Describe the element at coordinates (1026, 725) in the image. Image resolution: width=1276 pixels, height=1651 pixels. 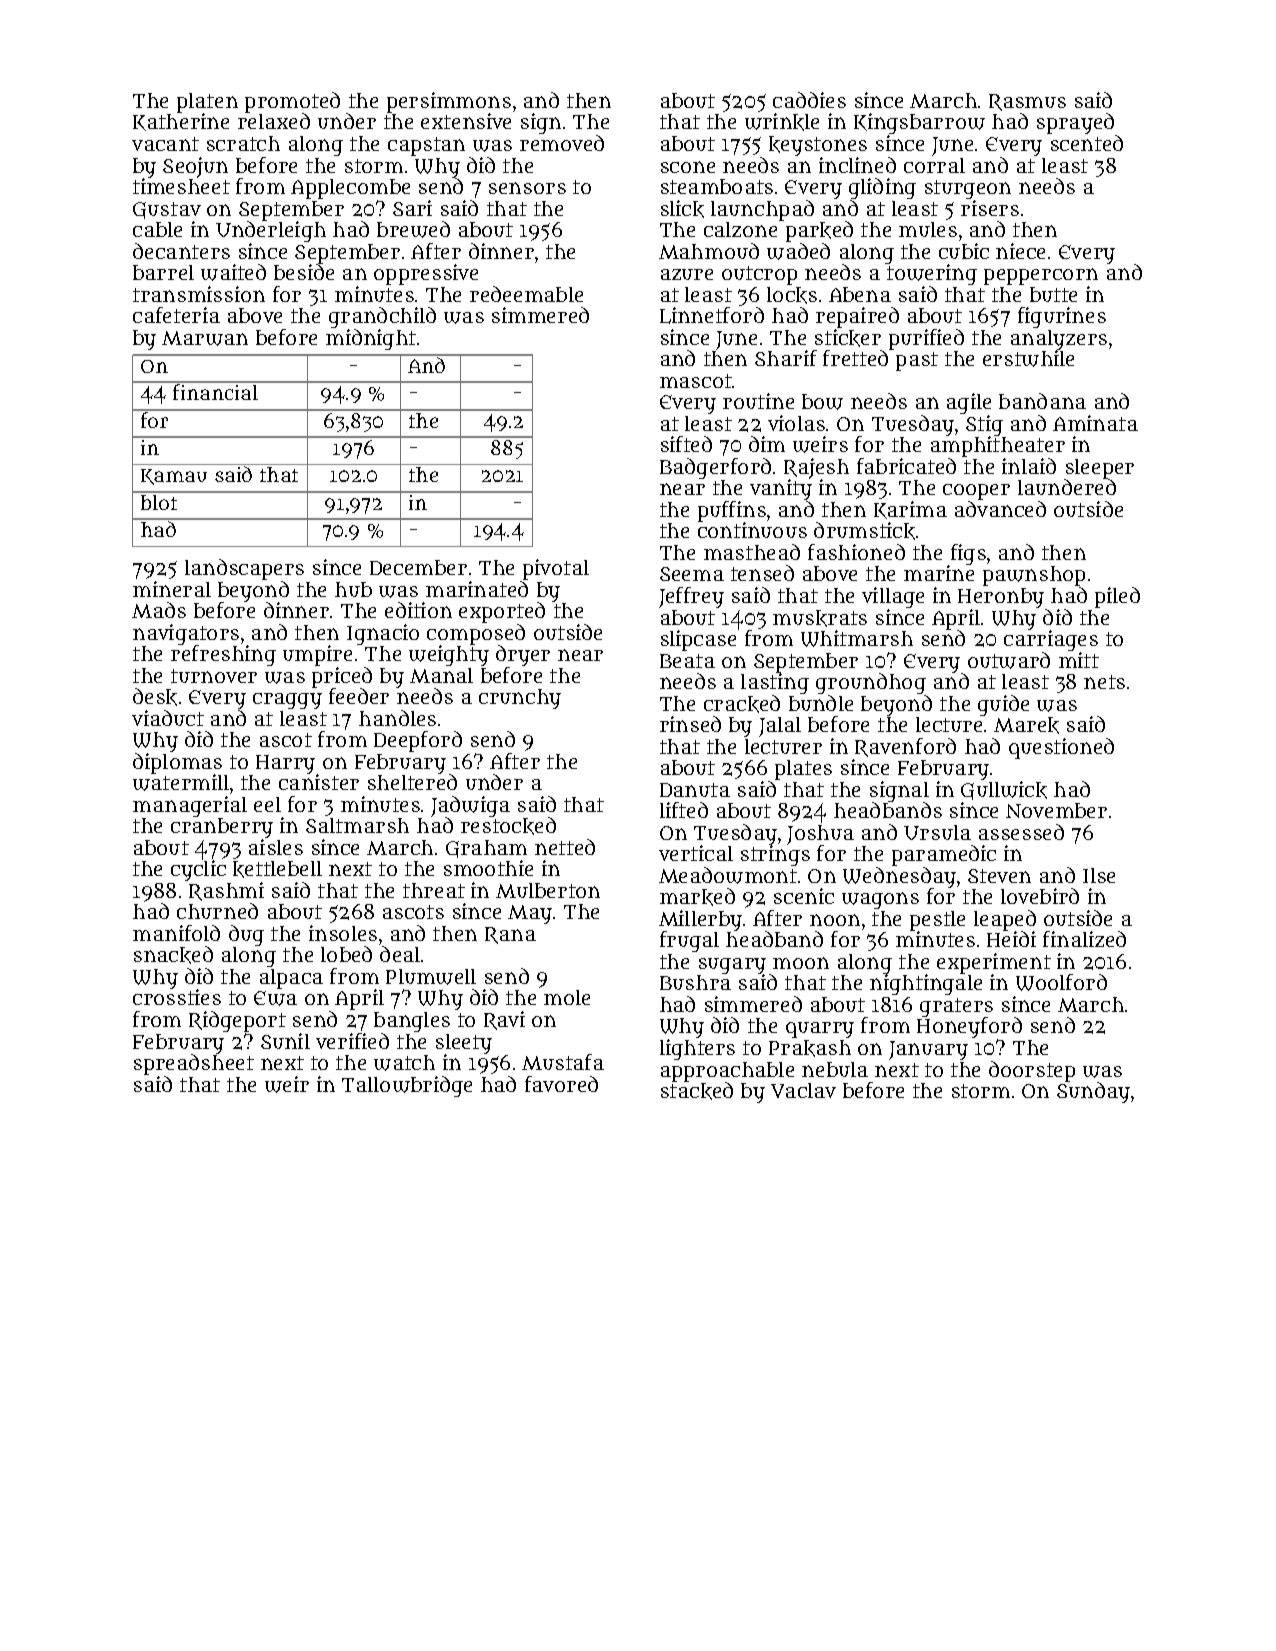
I see `Marek` at that location.
